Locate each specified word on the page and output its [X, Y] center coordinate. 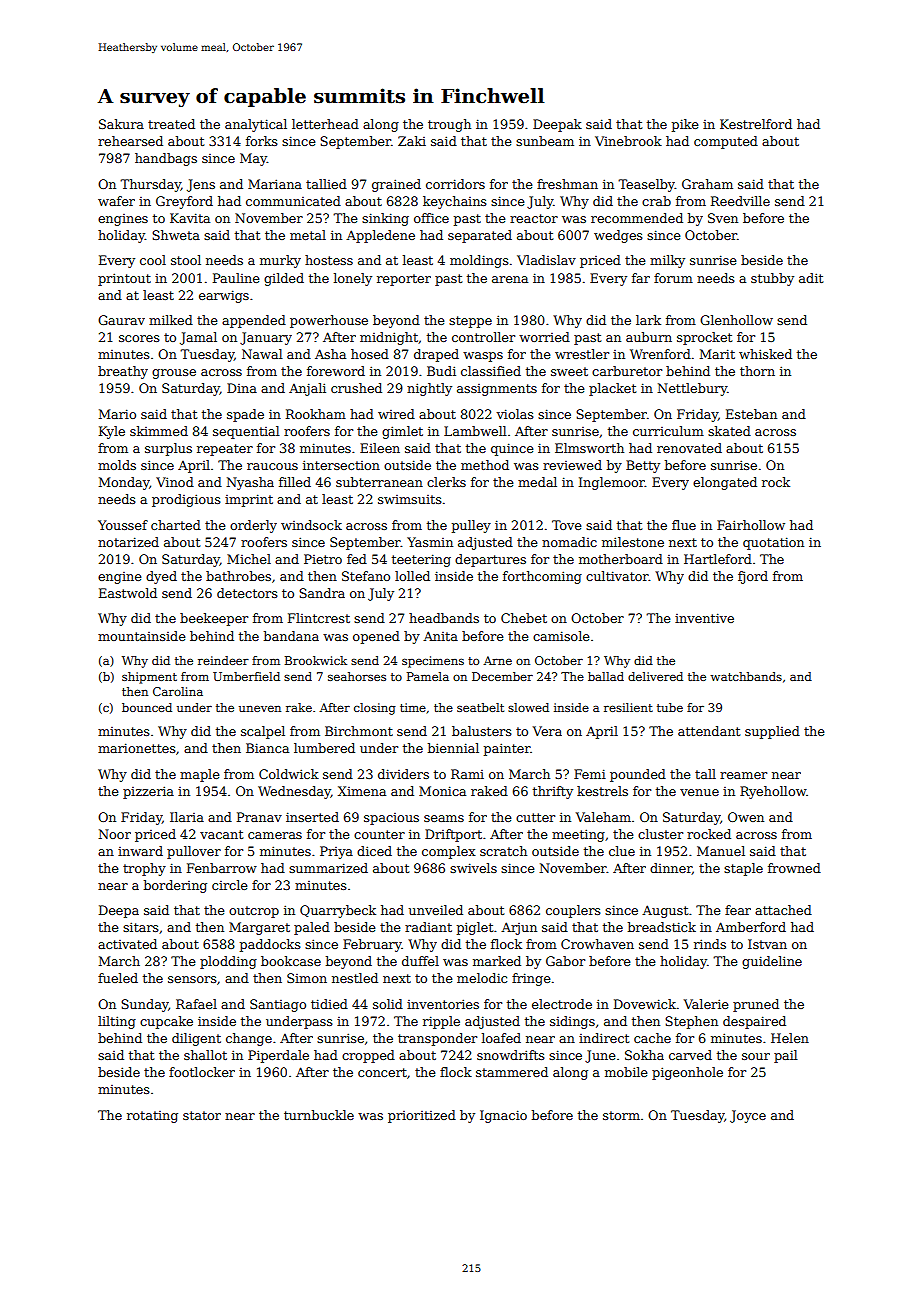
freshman [567, 184]
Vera [547, 731]
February [372, 945]
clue [622, 851]
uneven [260, 709]
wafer [116, 201]
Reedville [740, 201]
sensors [192, 979]
